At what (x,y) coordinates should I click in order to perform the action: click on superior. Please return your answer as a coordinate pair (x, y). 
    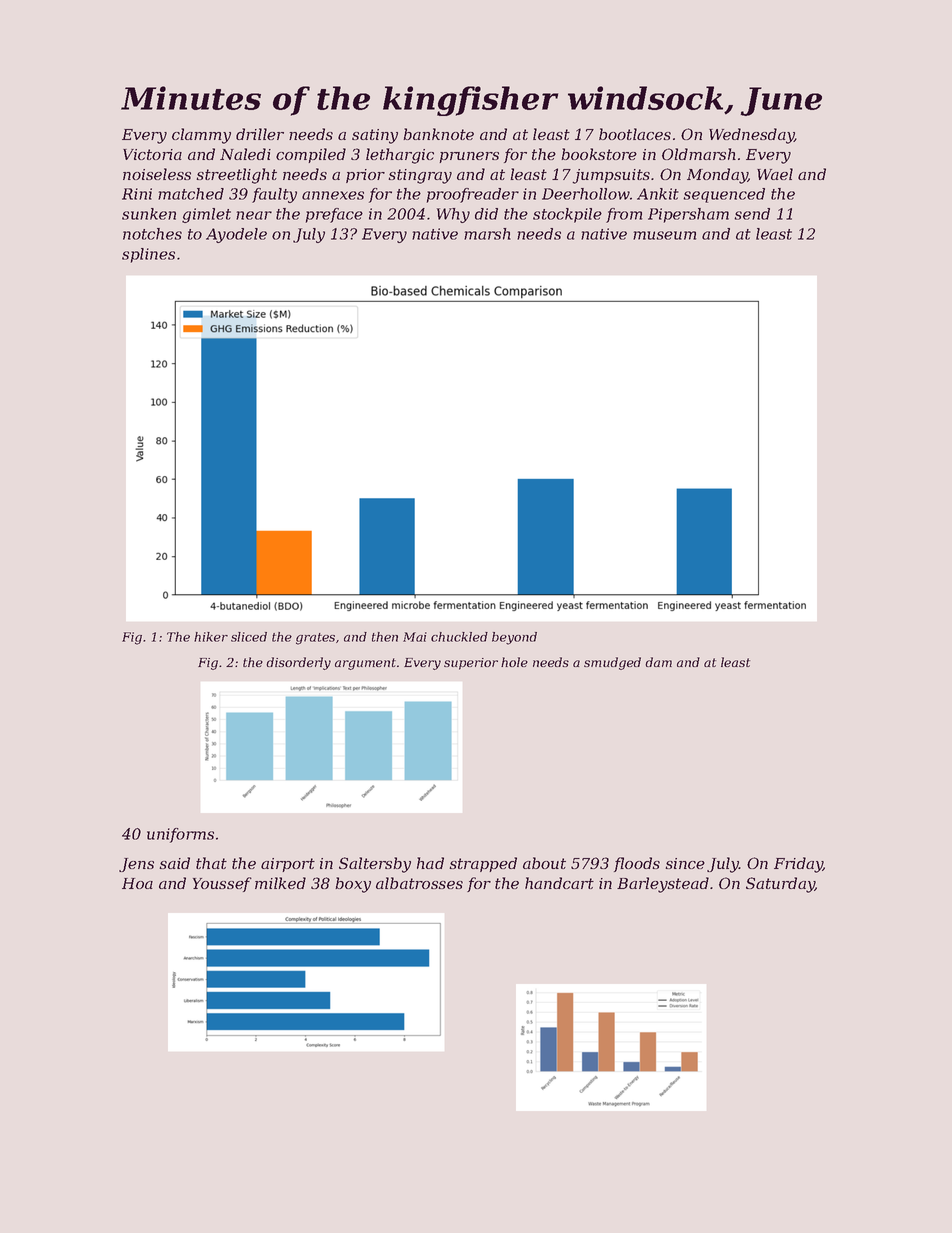
    Looking at the image, I should click on (471, 664).
